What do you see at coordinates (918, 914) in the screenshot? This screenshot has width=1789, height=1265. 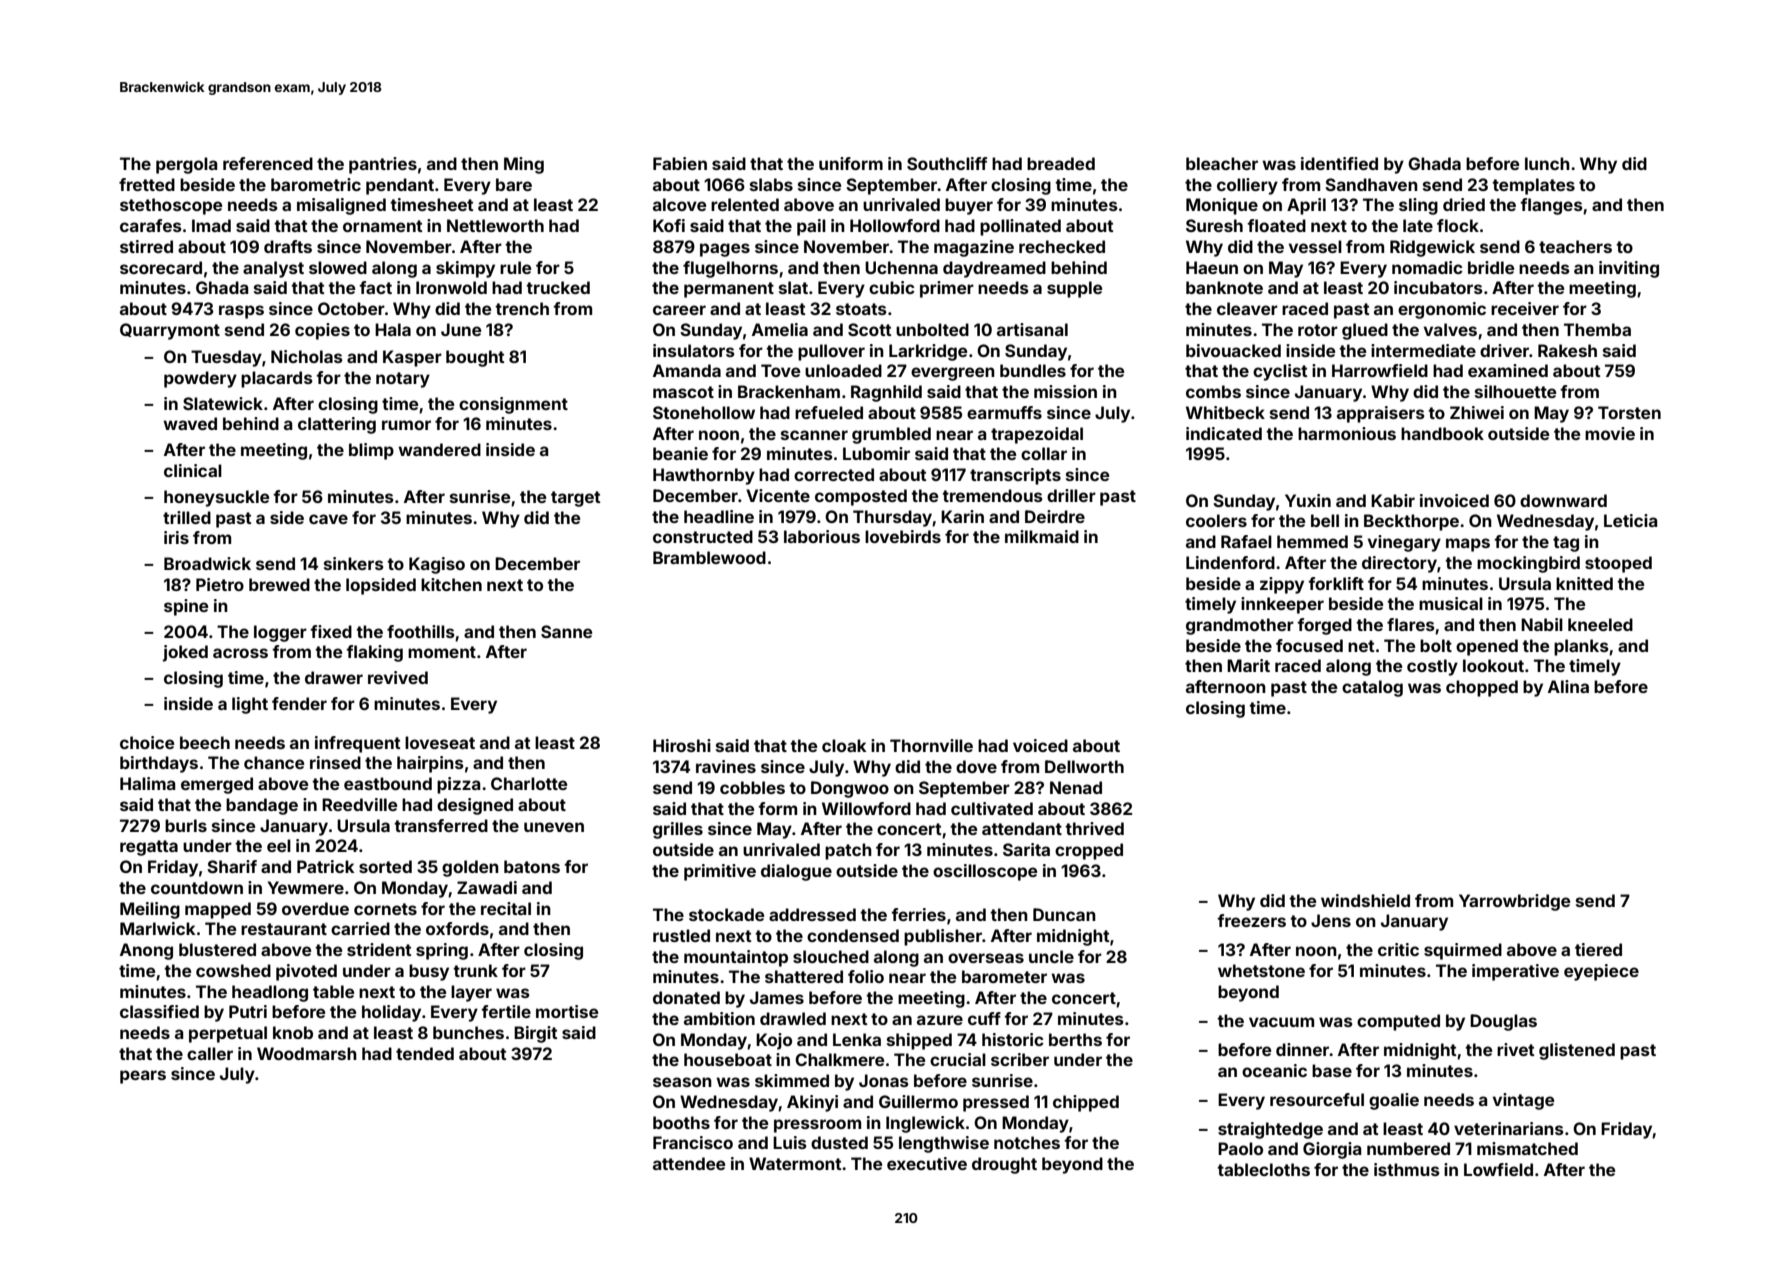 I see `ferries` at bounding box center [918, 914].
